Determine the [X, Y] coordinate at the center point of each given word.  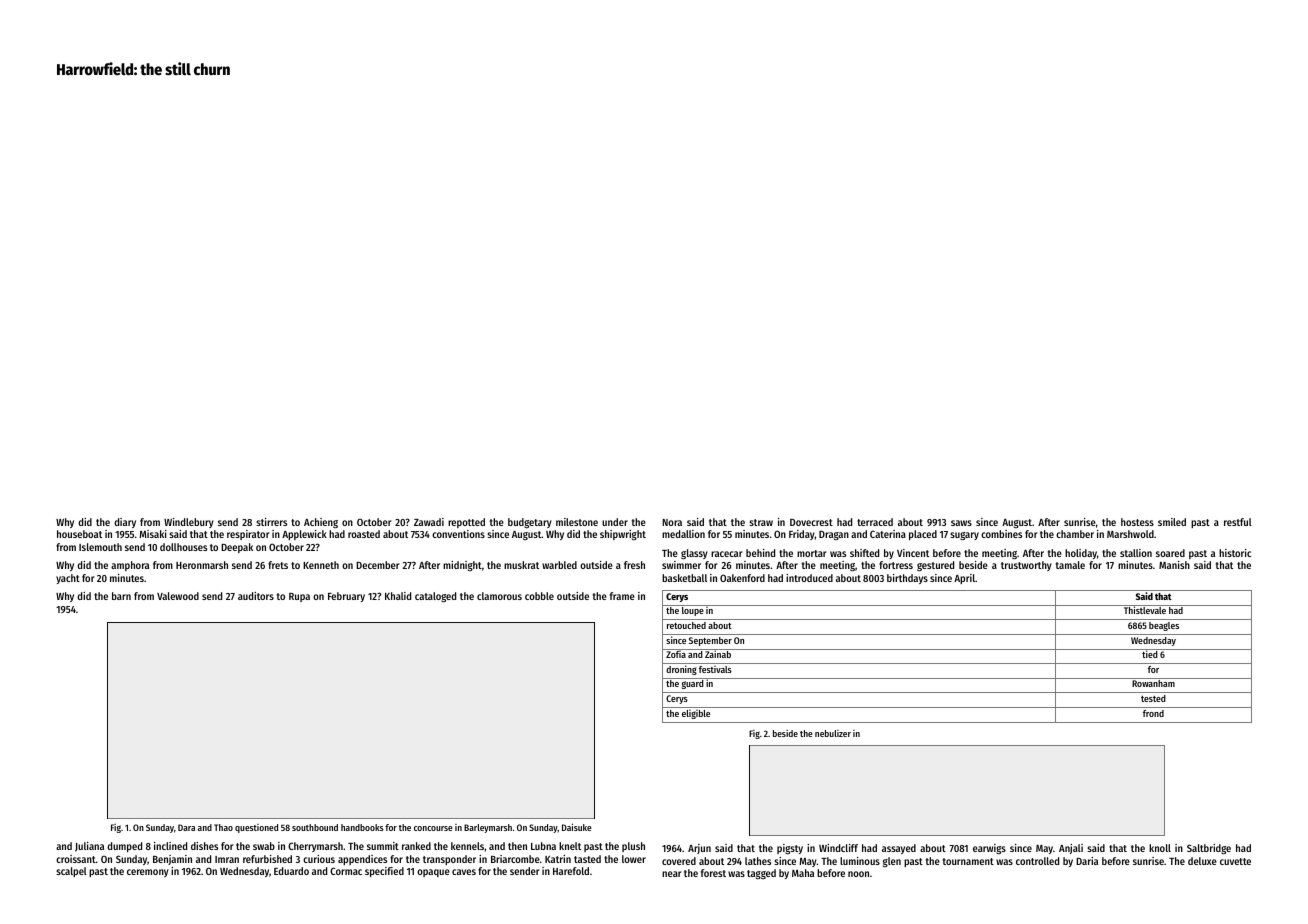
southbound [315, 827]
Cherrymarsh [315, 847]
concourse [433, 828]
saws [961, 523]
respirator [248, 535]
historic [1235, 553]
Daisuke [577, 827]
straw [761, 522]
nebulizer [833, 733]
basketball [684, 578]
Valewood [178, 596]
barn [121, 596]
